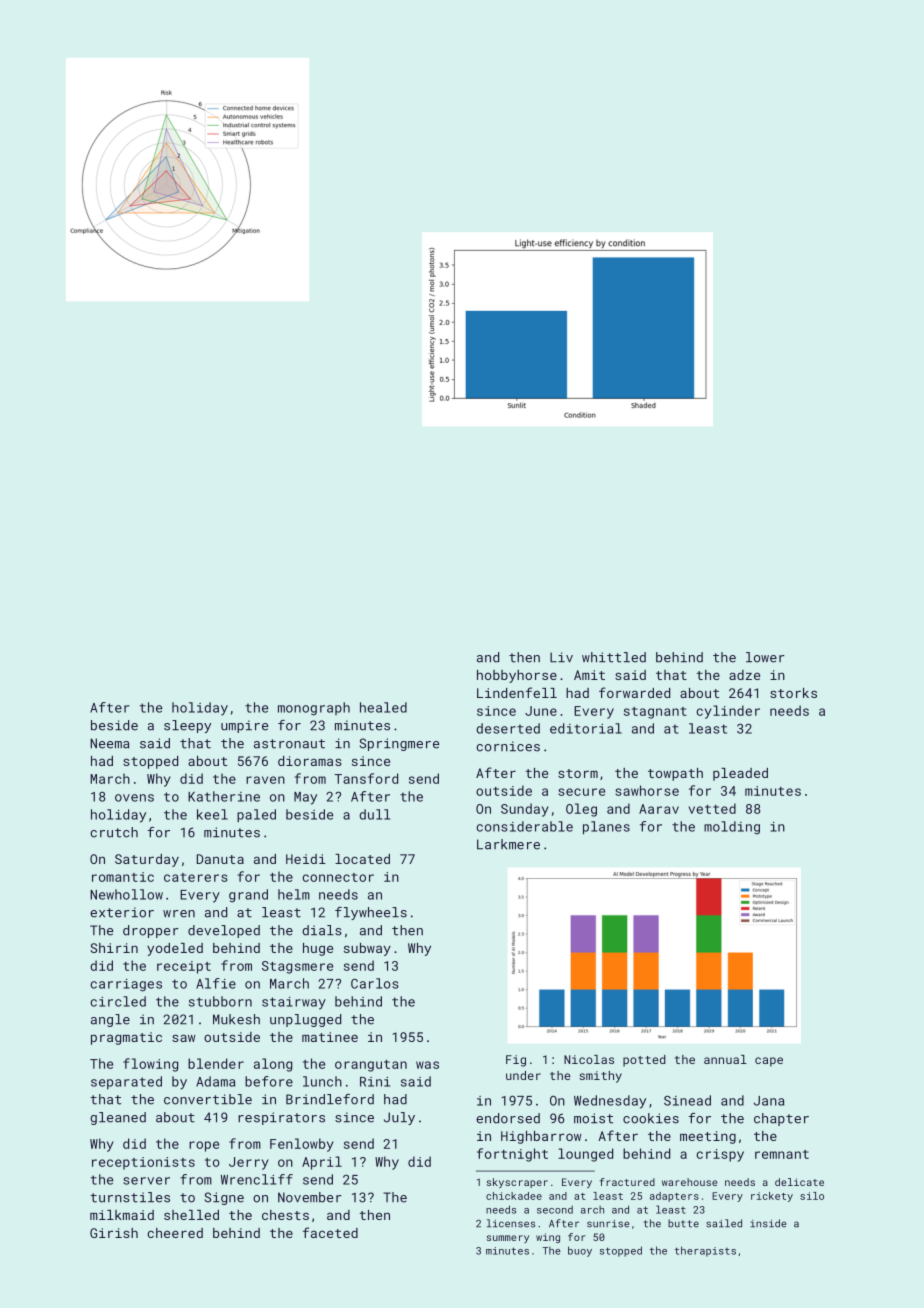  Describe the element at coordinates (732, 828) in the screenshot. I see `molding` at that location.
